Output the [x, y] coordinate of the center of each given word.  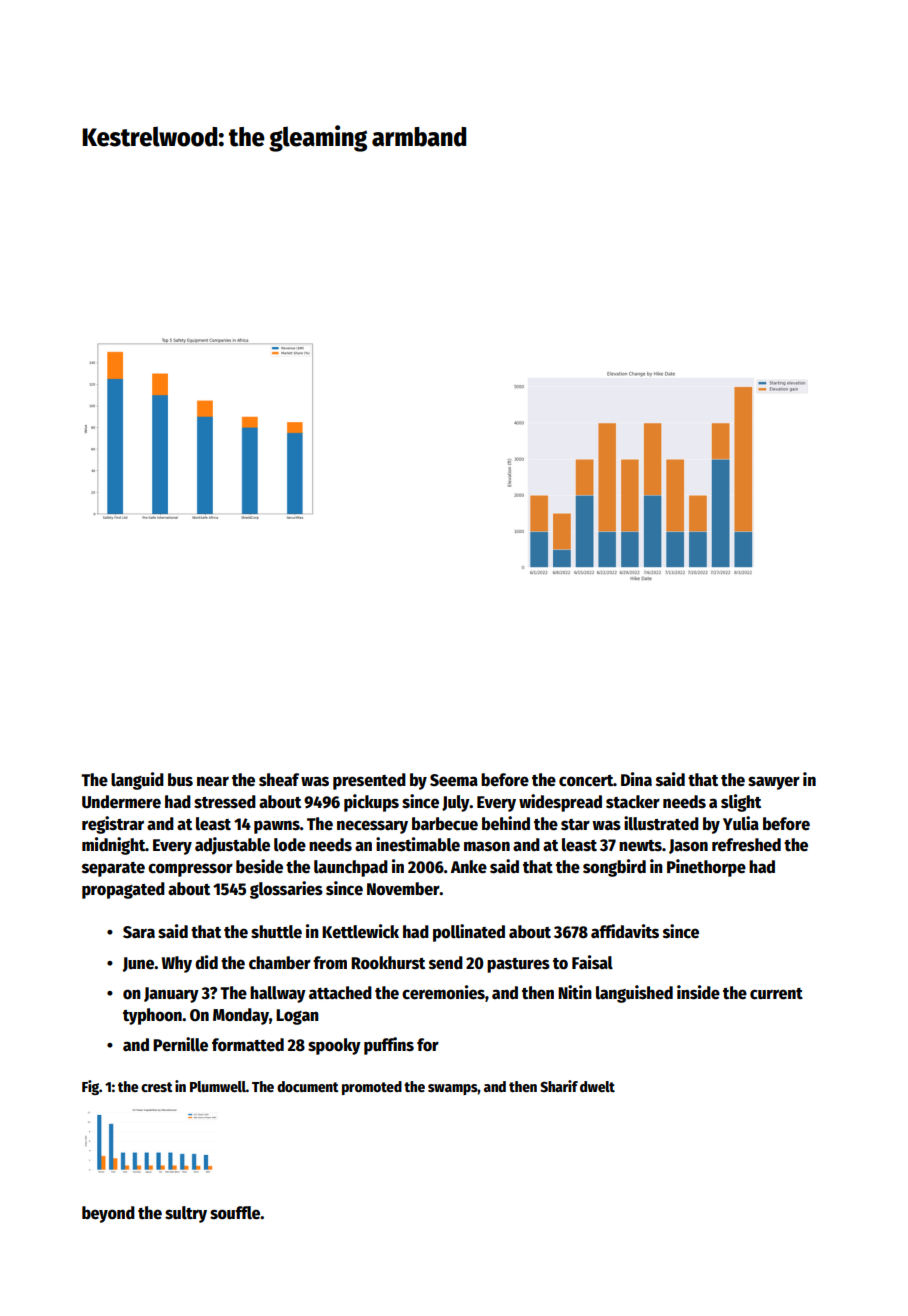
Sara [139, 932]
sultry [186, 1214]
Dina [636, 779]
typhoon [152, 1016]
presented [369, 781]
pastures [518, 965]
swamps [453, 1089]
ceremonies [443, 992]
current [776, 994]
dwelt [597, 1086]
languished [634, 994]
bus [180, 780]
